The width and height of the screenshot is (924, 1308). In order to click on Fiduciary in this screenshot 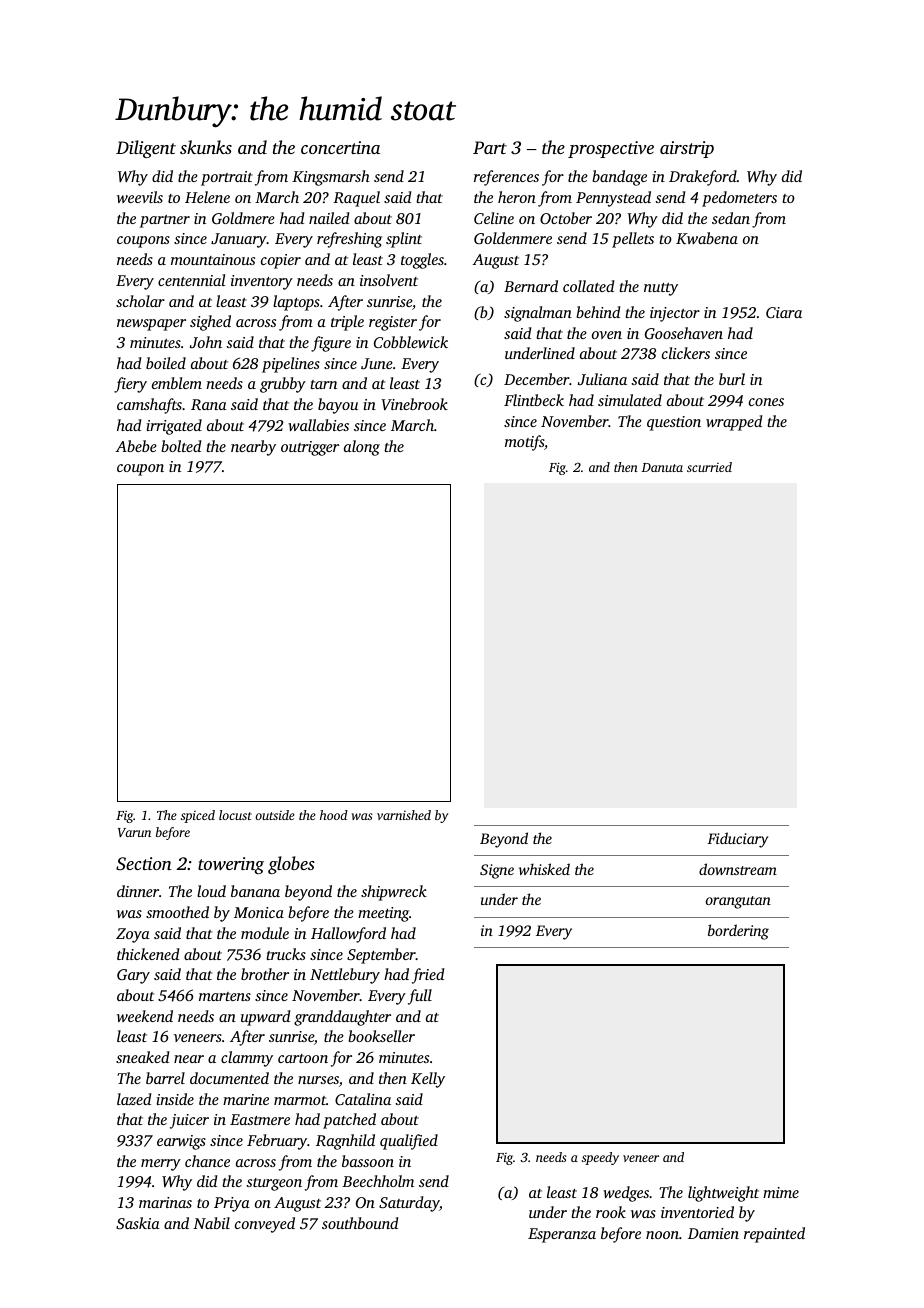, I will do `click(737, 840)`.
